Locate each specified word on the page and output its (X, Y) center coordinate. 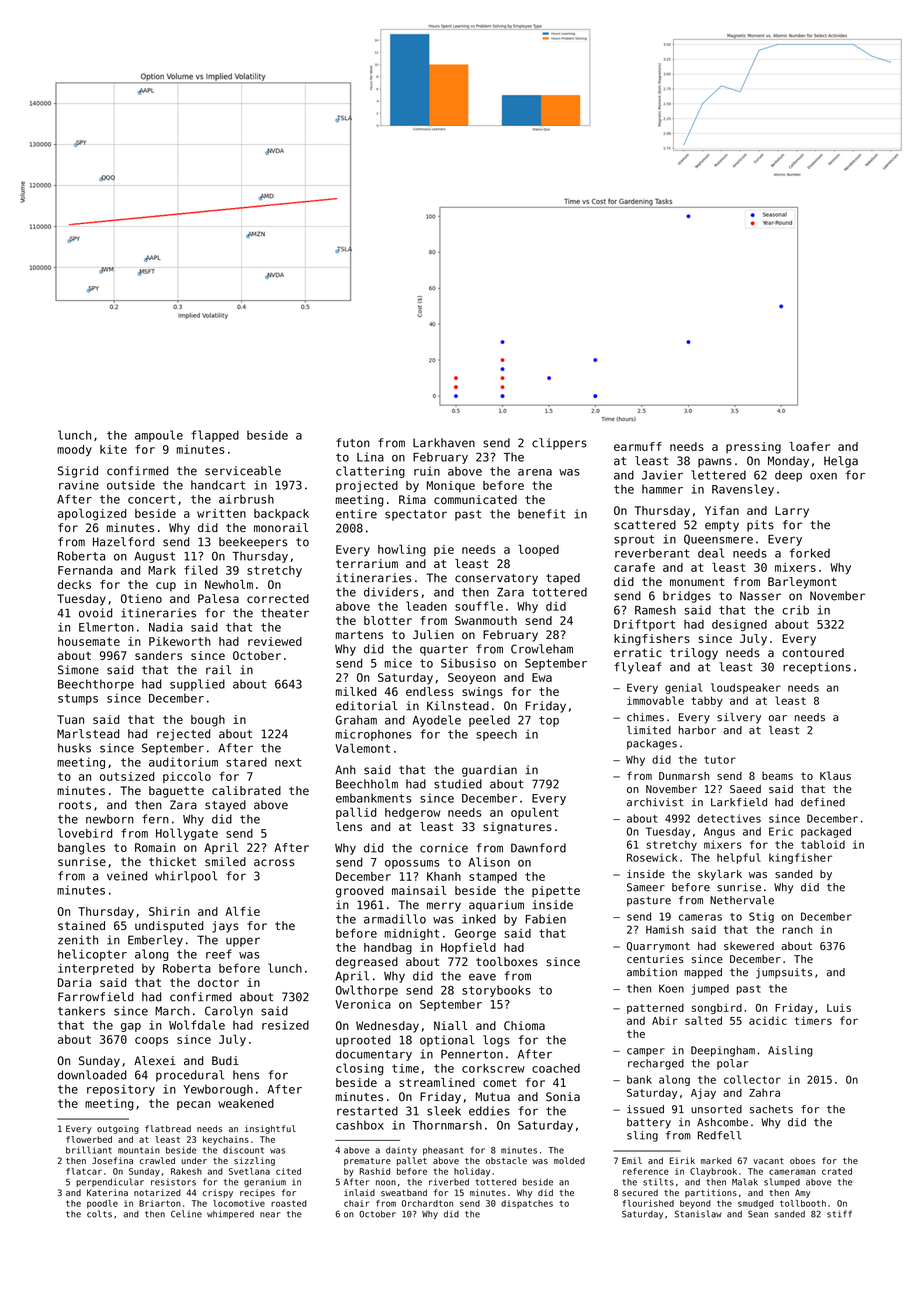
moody (74, 450)
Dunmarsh (684, 776)
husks (74, 748)
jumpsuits (784, 973)
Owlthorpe (367, 991)
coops (151, 1041)
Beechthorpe (96, 685)
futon (353, 443)
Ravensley (743, 490)
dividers (391, 592)
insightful (270, 1129)
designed (739, 625)
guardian (489, 771)
